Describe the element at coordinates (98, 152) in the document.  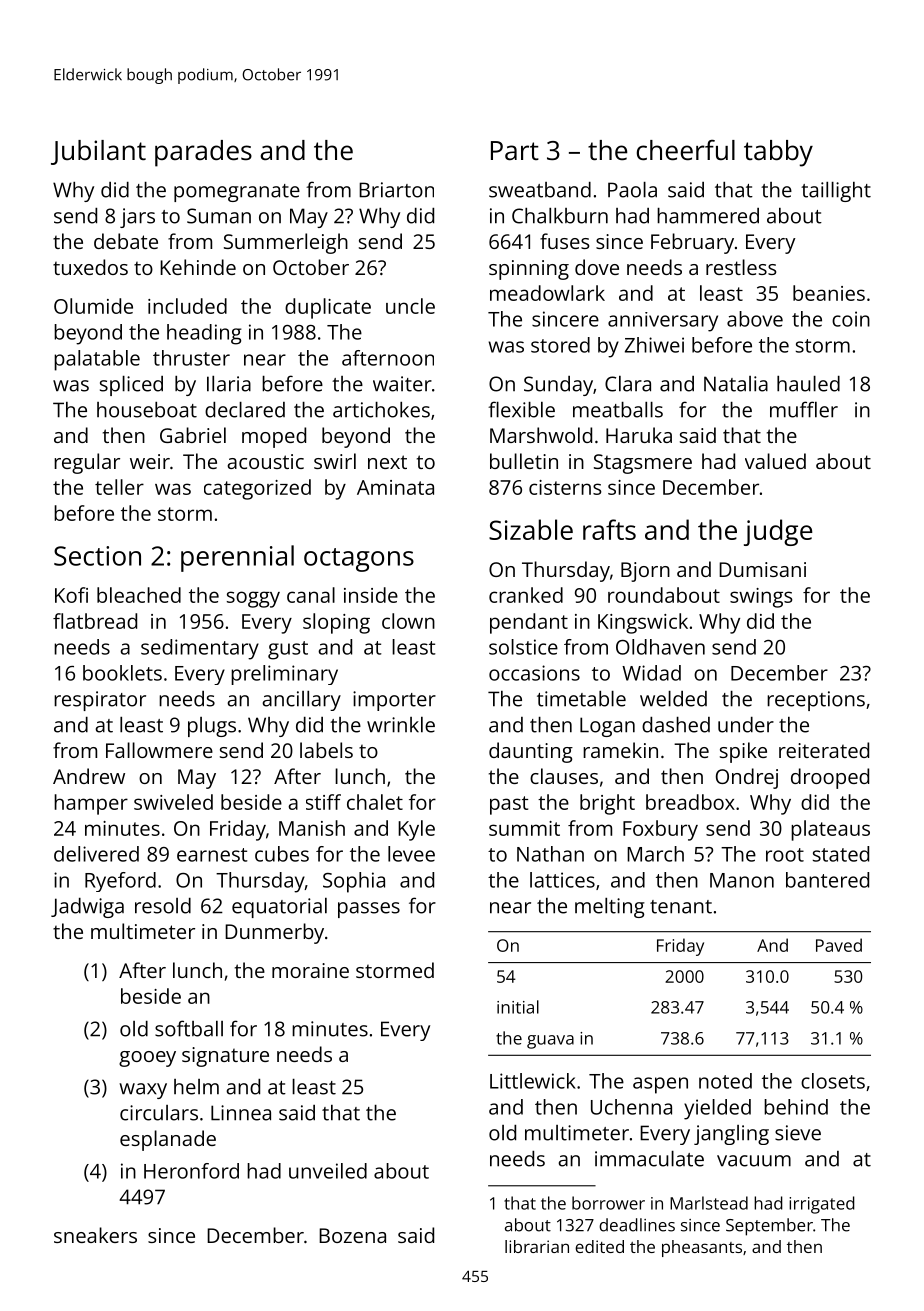
I see `Jubilant` at that location.
